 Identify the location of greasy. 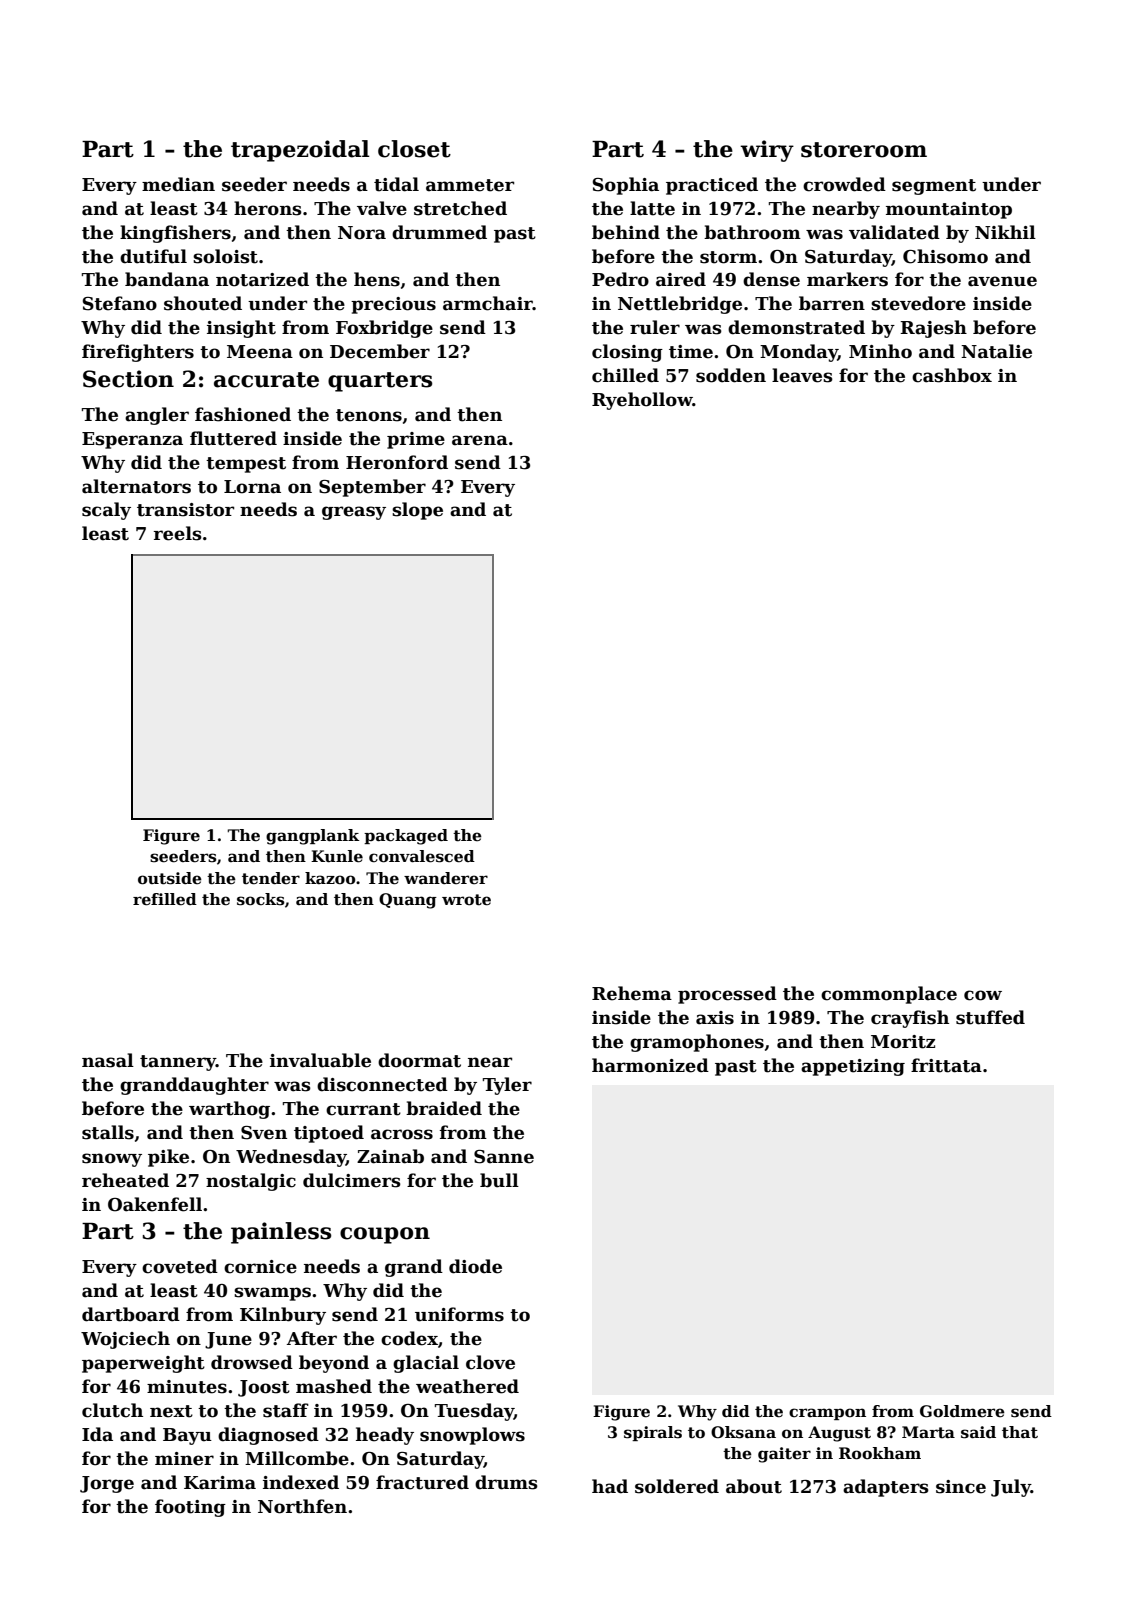
(354, 513).
